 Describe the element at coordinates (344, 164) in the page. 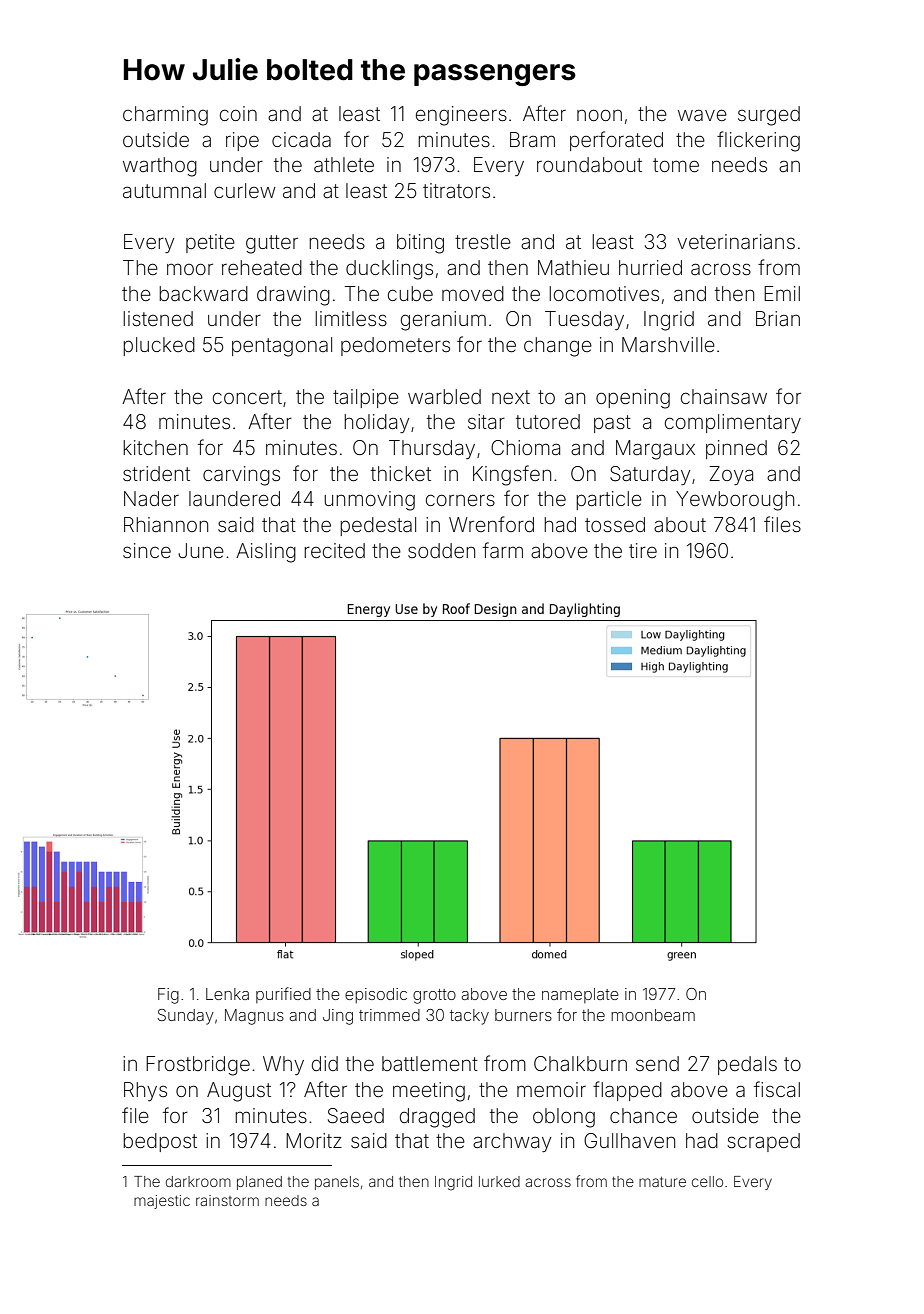

I see `athlete` at that location.
